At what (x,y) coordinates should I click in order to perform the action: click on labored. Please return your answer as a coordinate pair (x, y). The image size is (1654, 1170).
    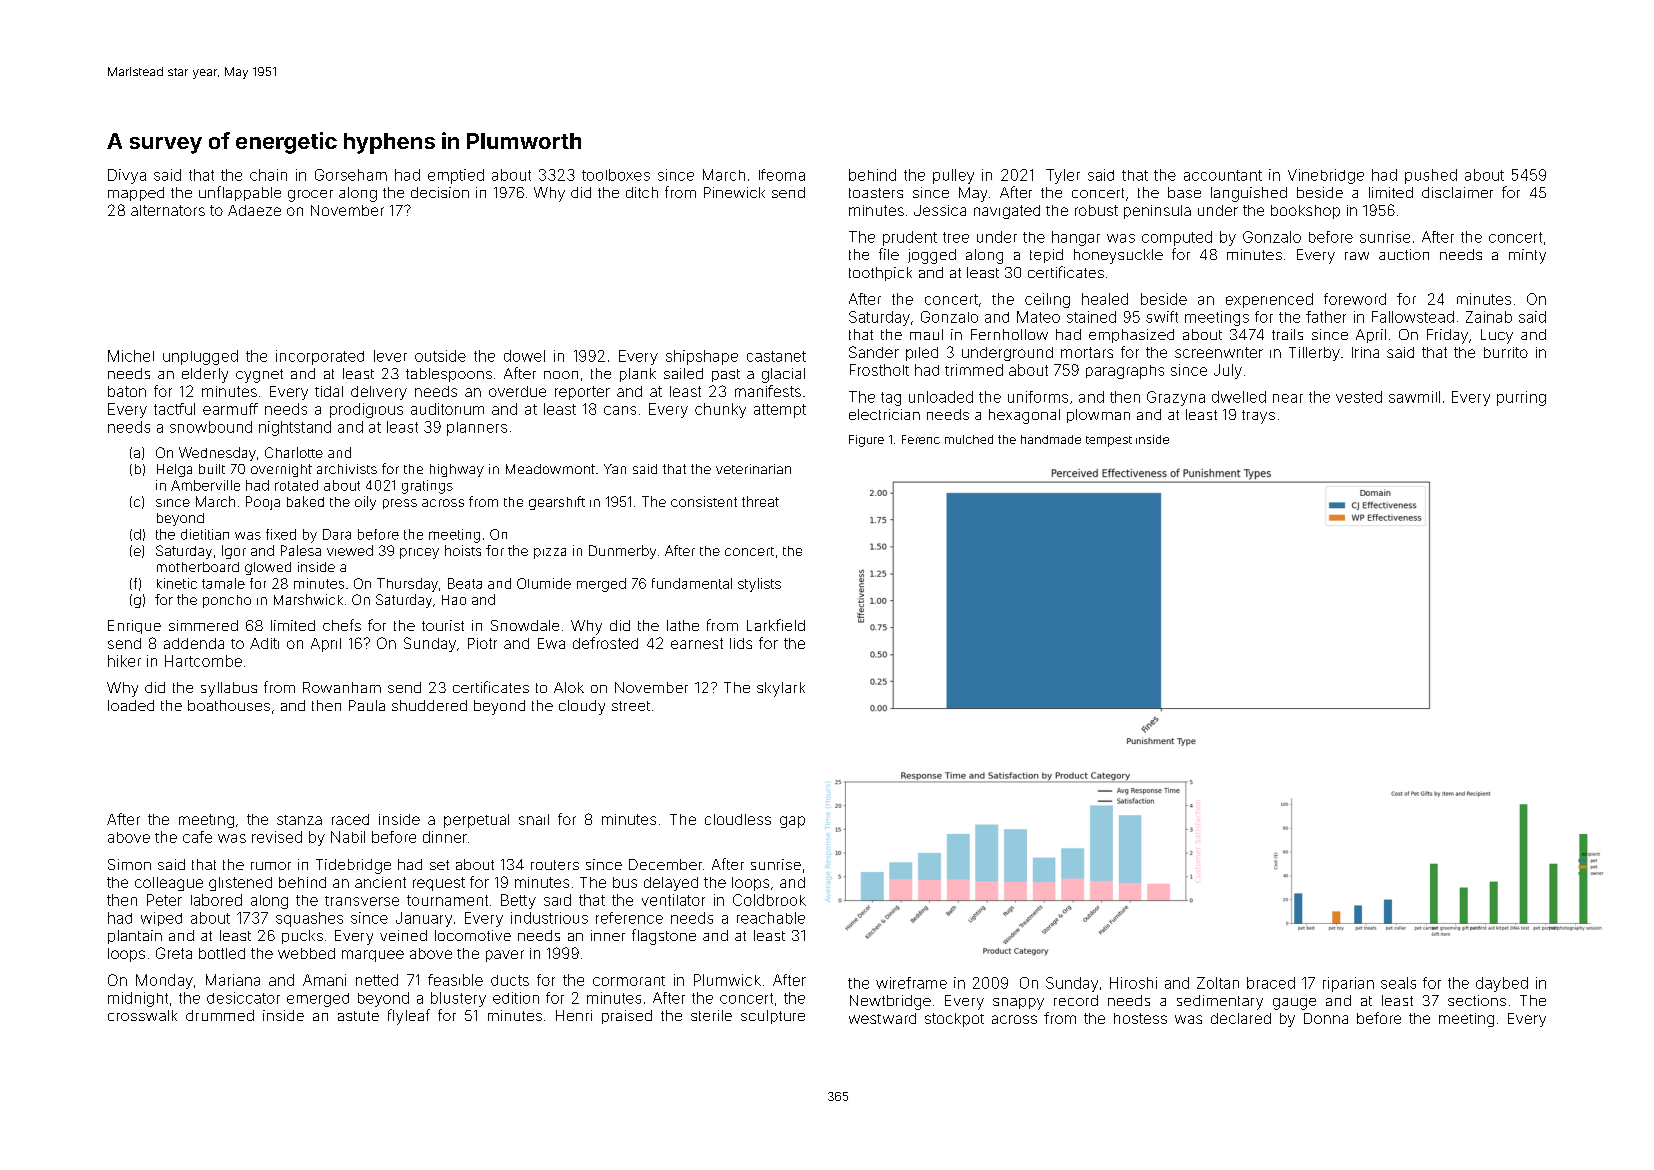
    Looking at the image, I should click on (216, 900).
